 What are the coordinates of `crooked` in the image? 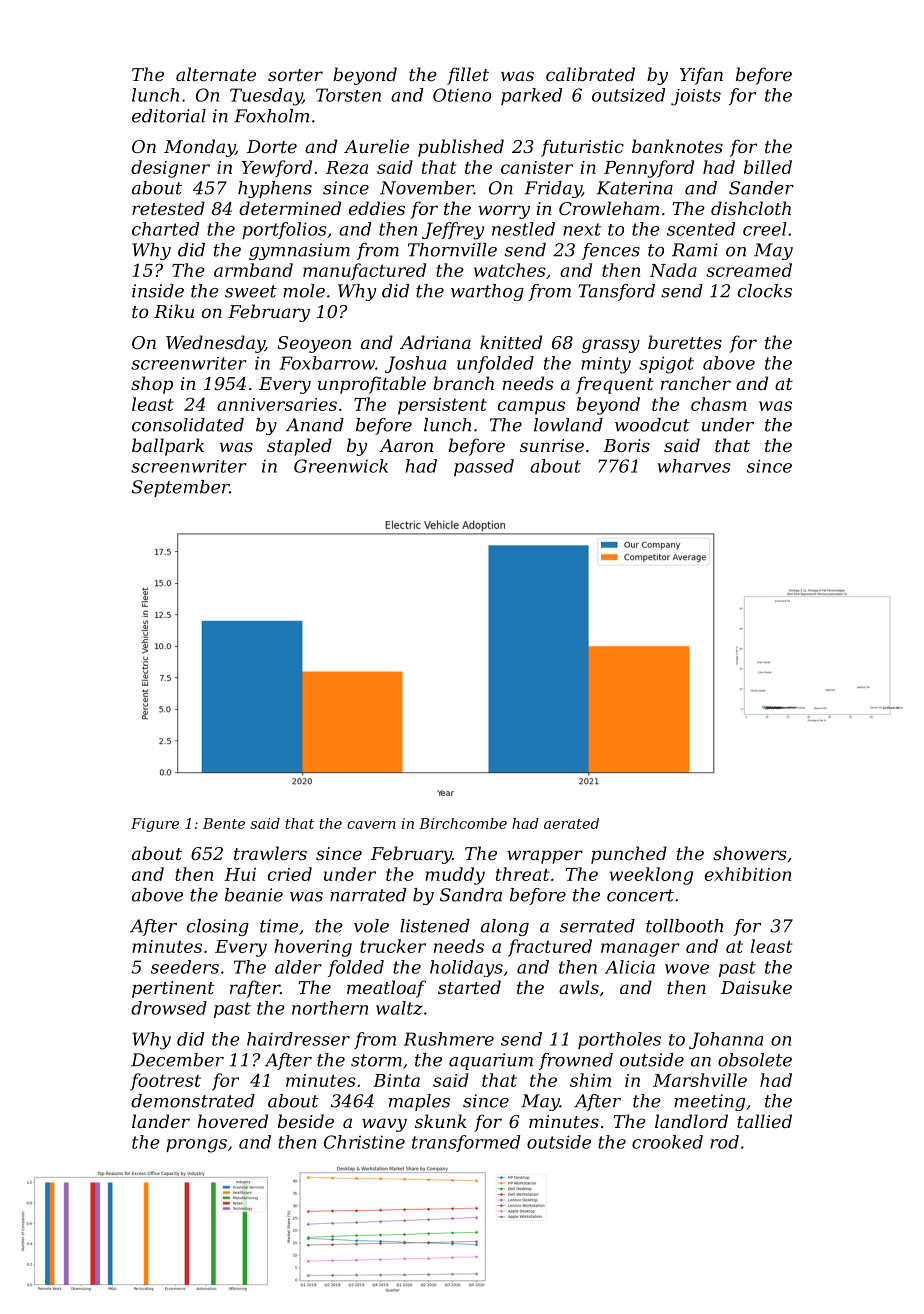 It's located at (667, 1142).
